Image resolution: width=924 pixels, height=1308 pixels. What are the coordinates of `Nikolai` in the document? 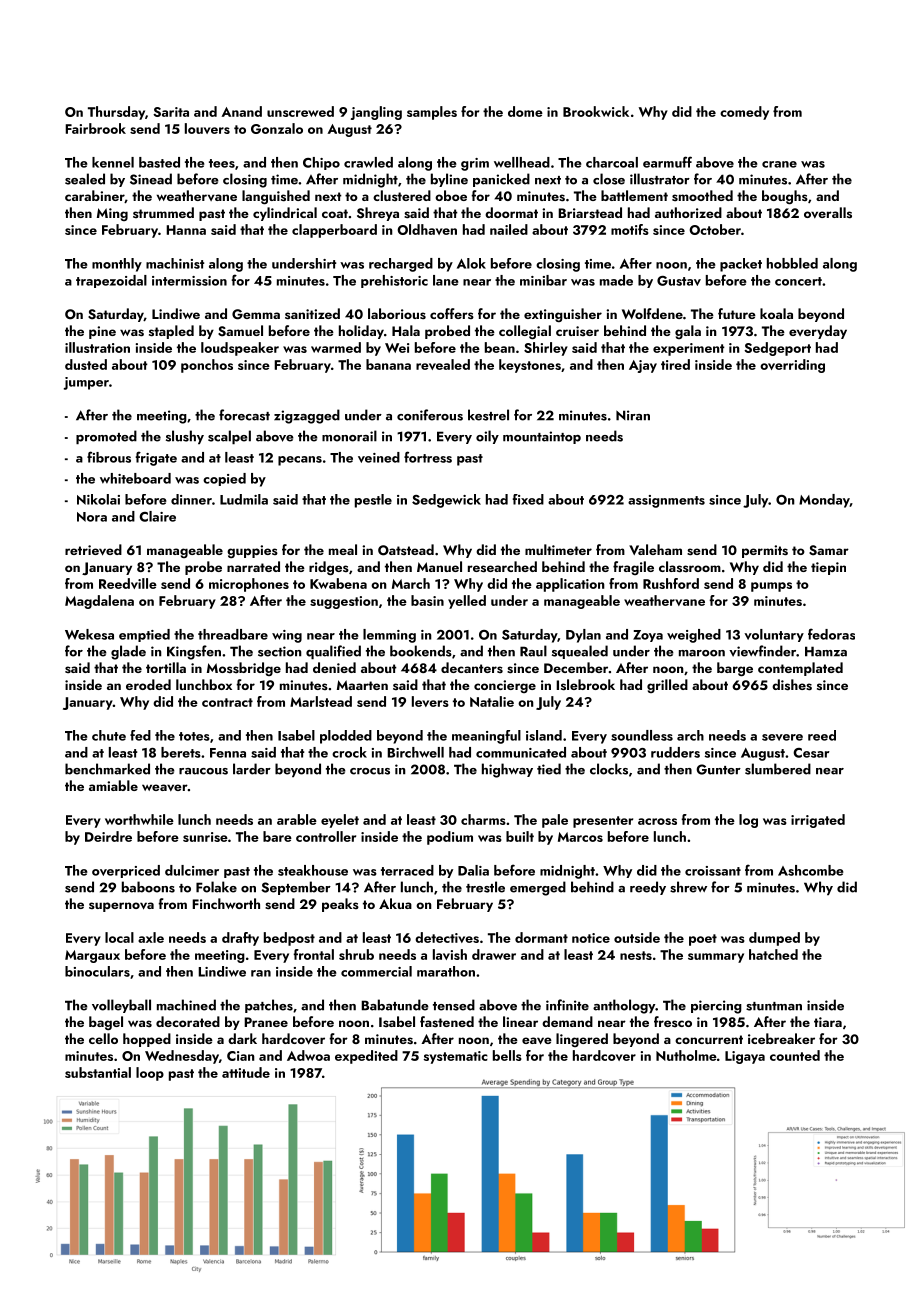 It's located at (98, 499).
